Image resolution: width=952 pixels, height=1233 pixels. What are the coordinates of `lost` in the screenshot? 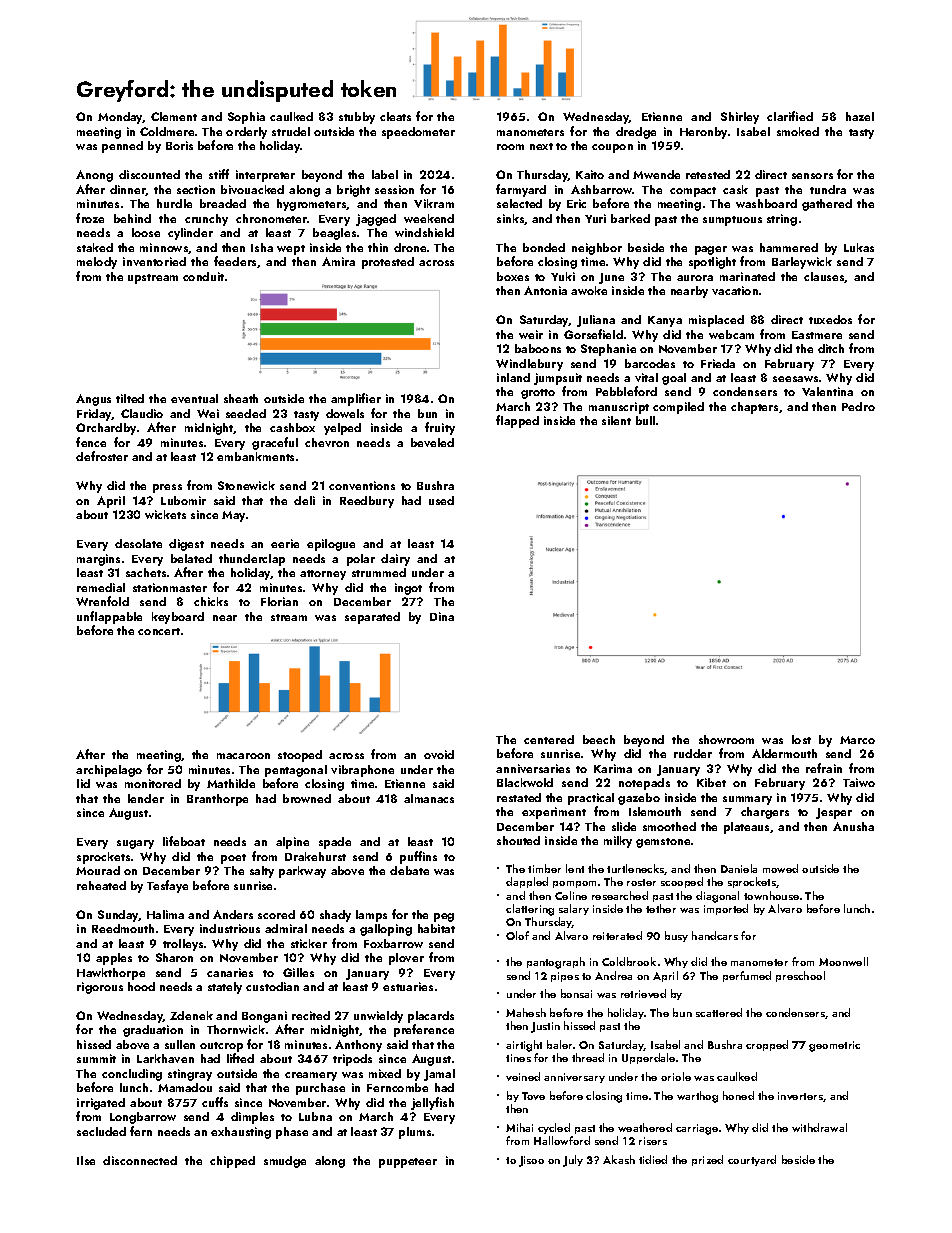 It's located at (801, 739).
